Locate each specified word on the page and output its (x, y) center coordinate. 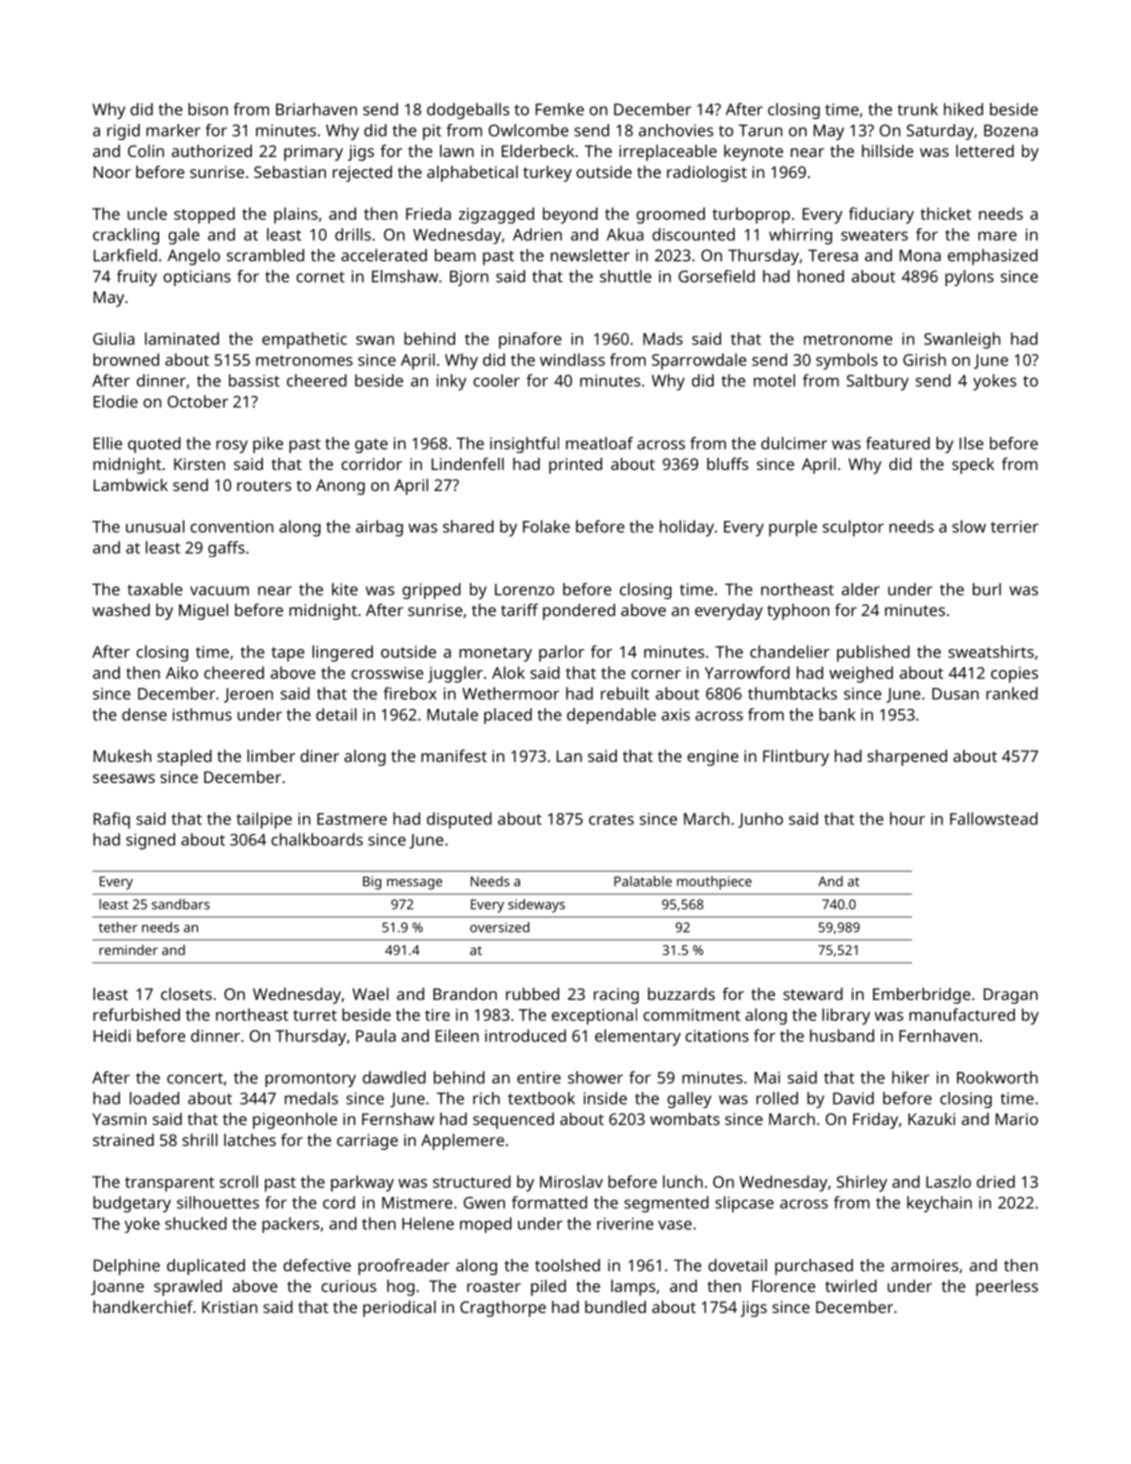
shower (595, 1077)
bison (208, 109)
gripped (431, 591)
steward (813, 993)
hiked (963, 109)
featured (898, 443)
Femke (560, 109)
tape (288, 654)
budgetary (132, 1204)
